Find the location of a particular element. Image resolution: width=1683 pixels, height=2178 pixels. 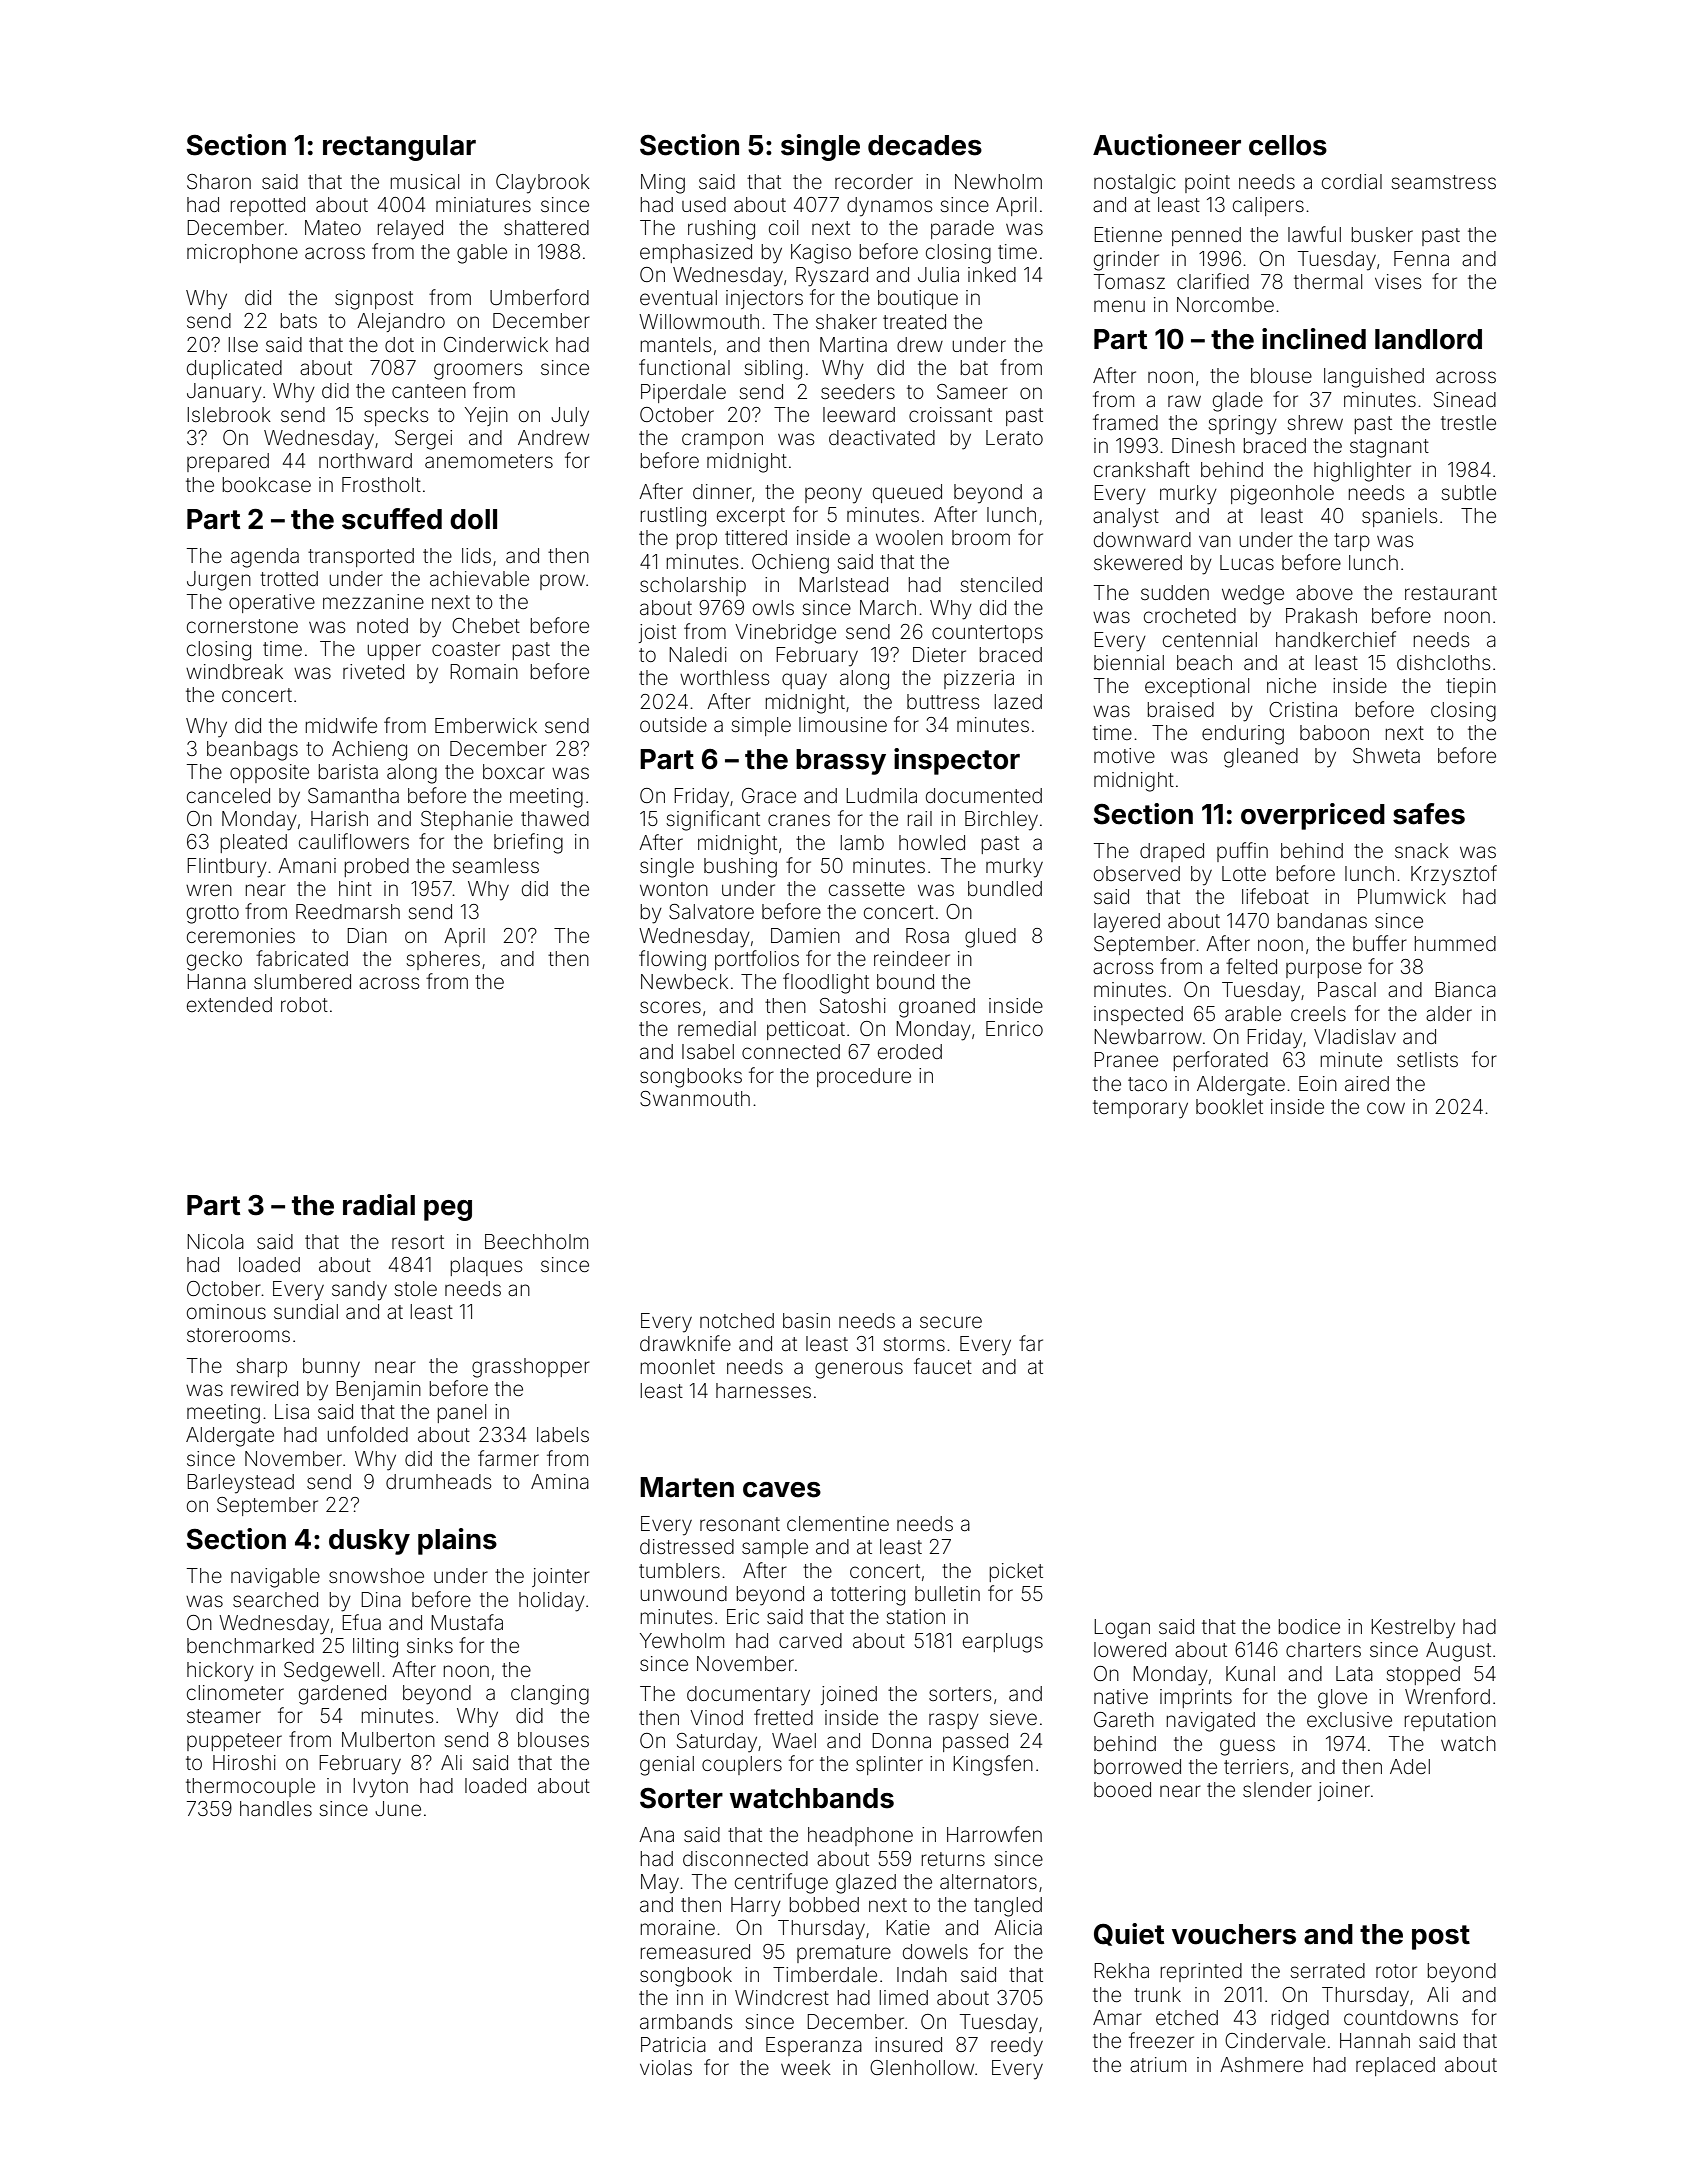

Kunal is located at coordinates (1250, 1673).
